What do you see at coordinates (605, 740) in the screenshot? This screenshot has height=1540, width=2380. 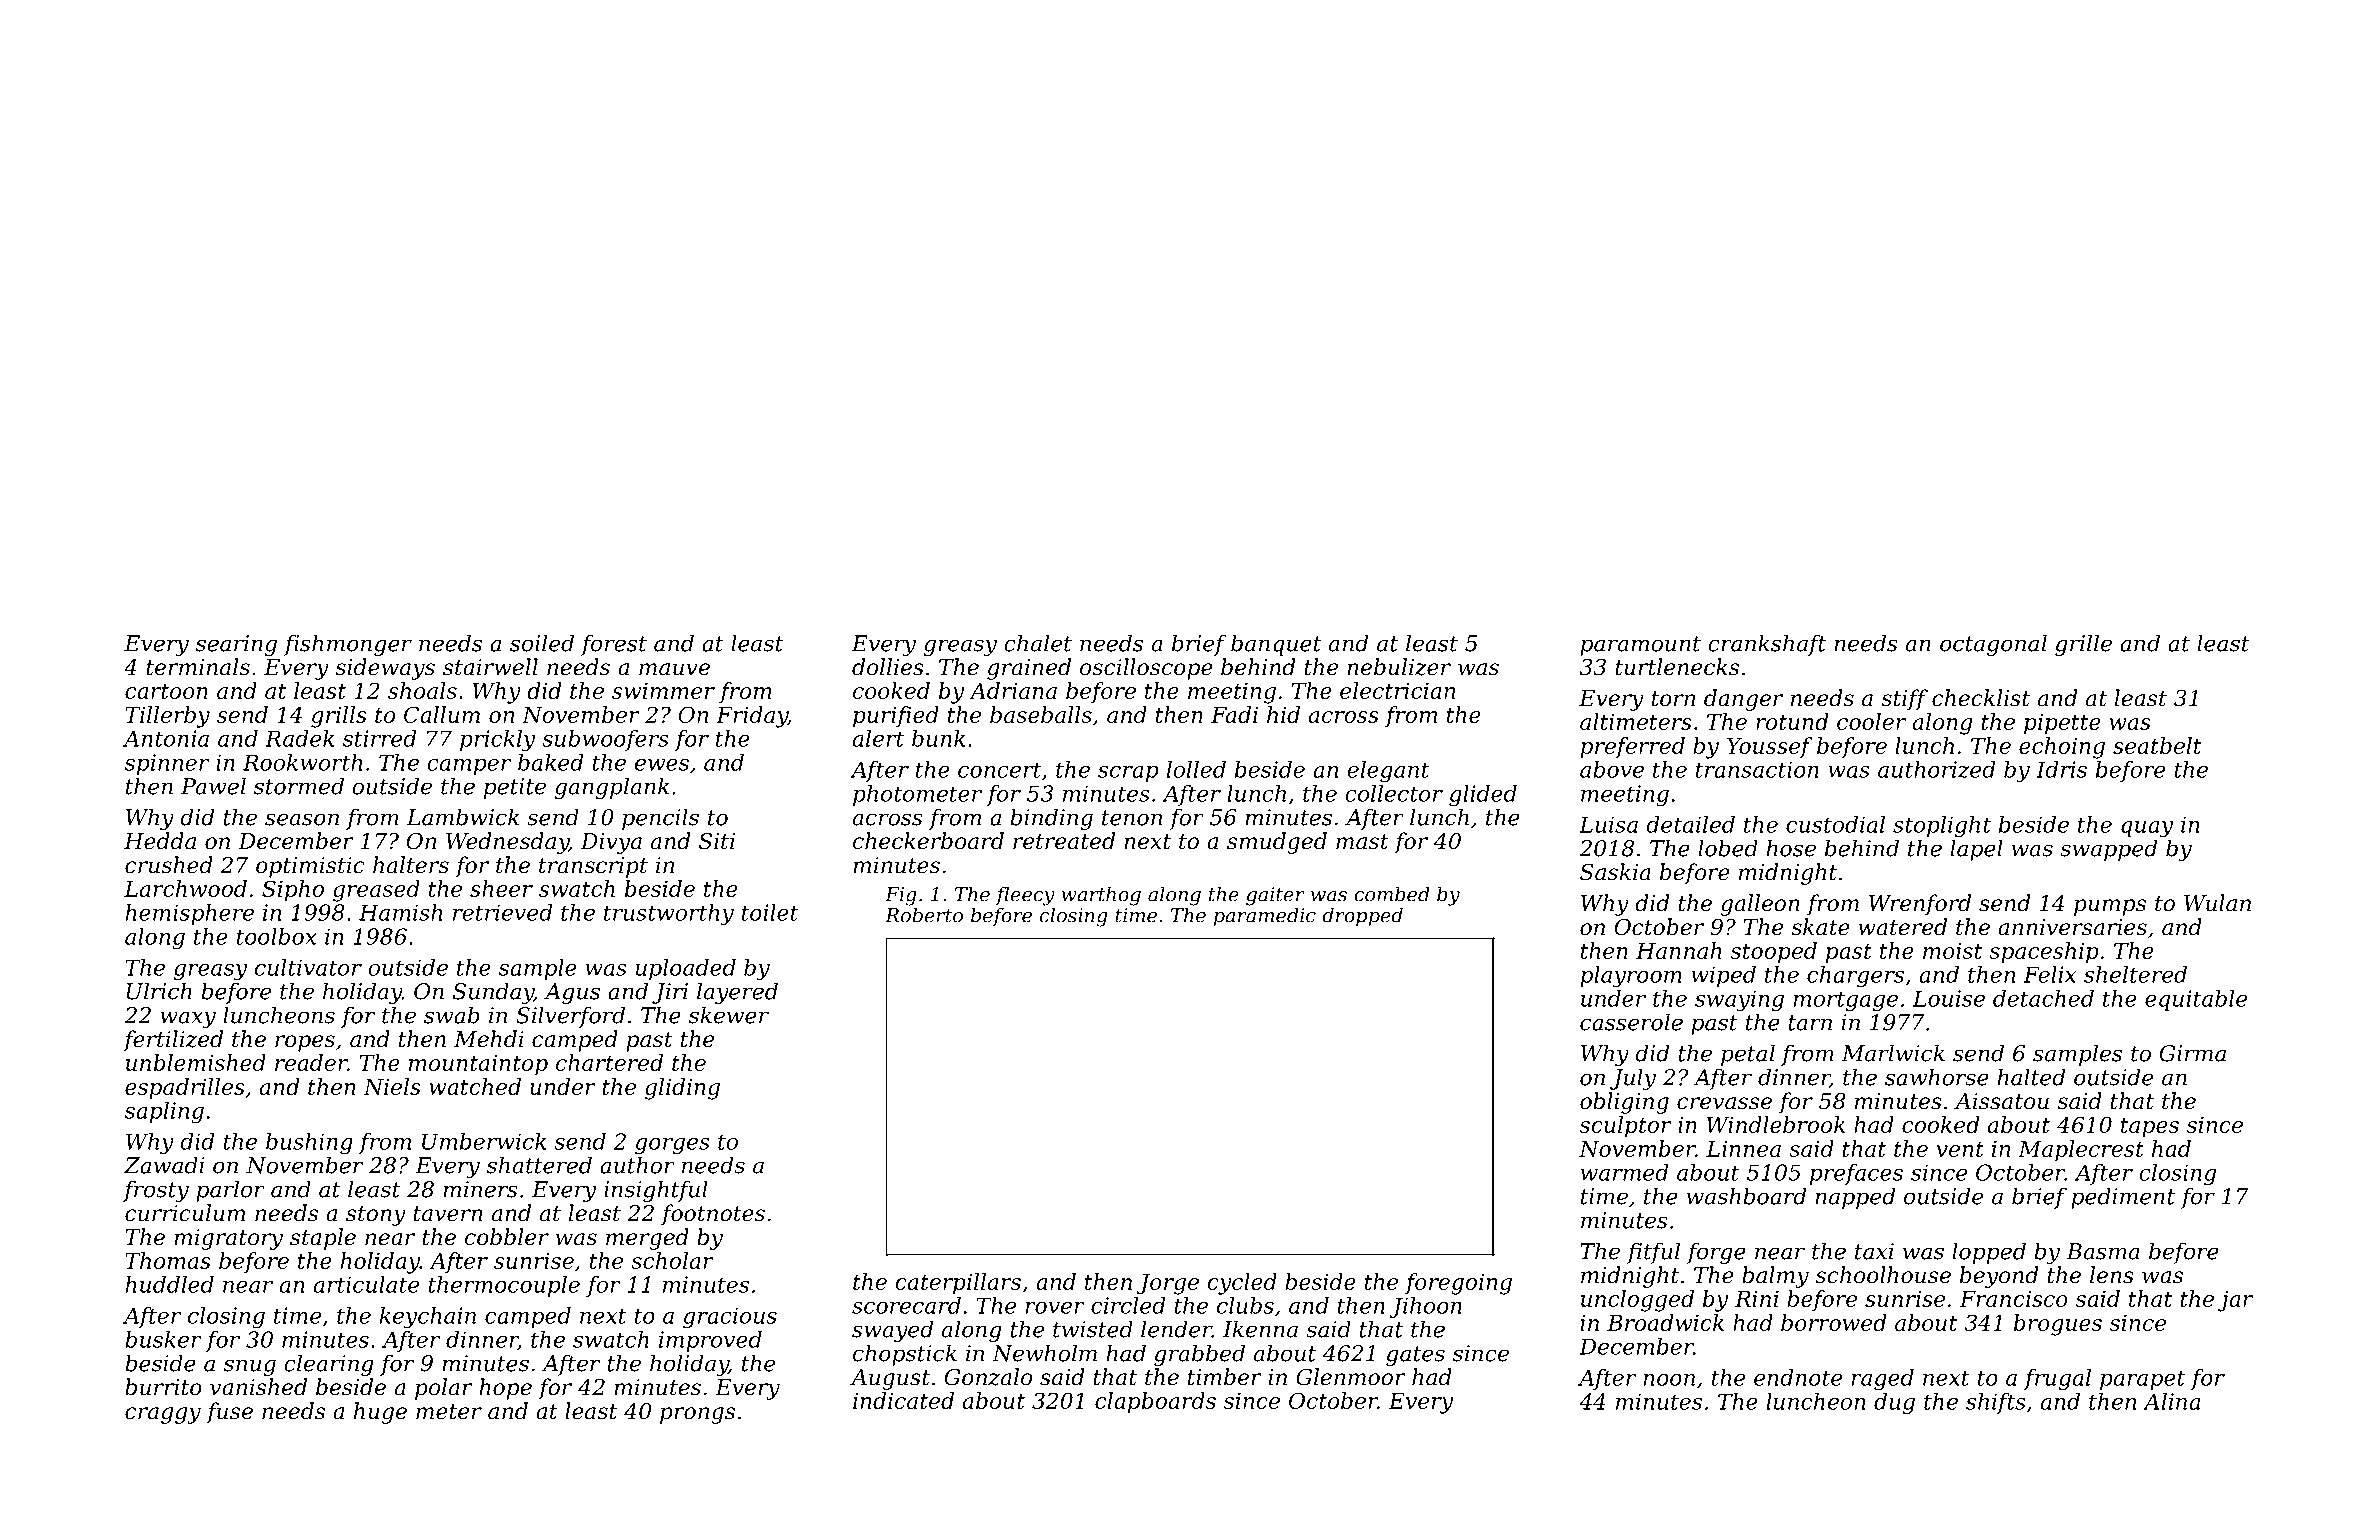 I see `subwoofers` at bounding box center [605, 740].
